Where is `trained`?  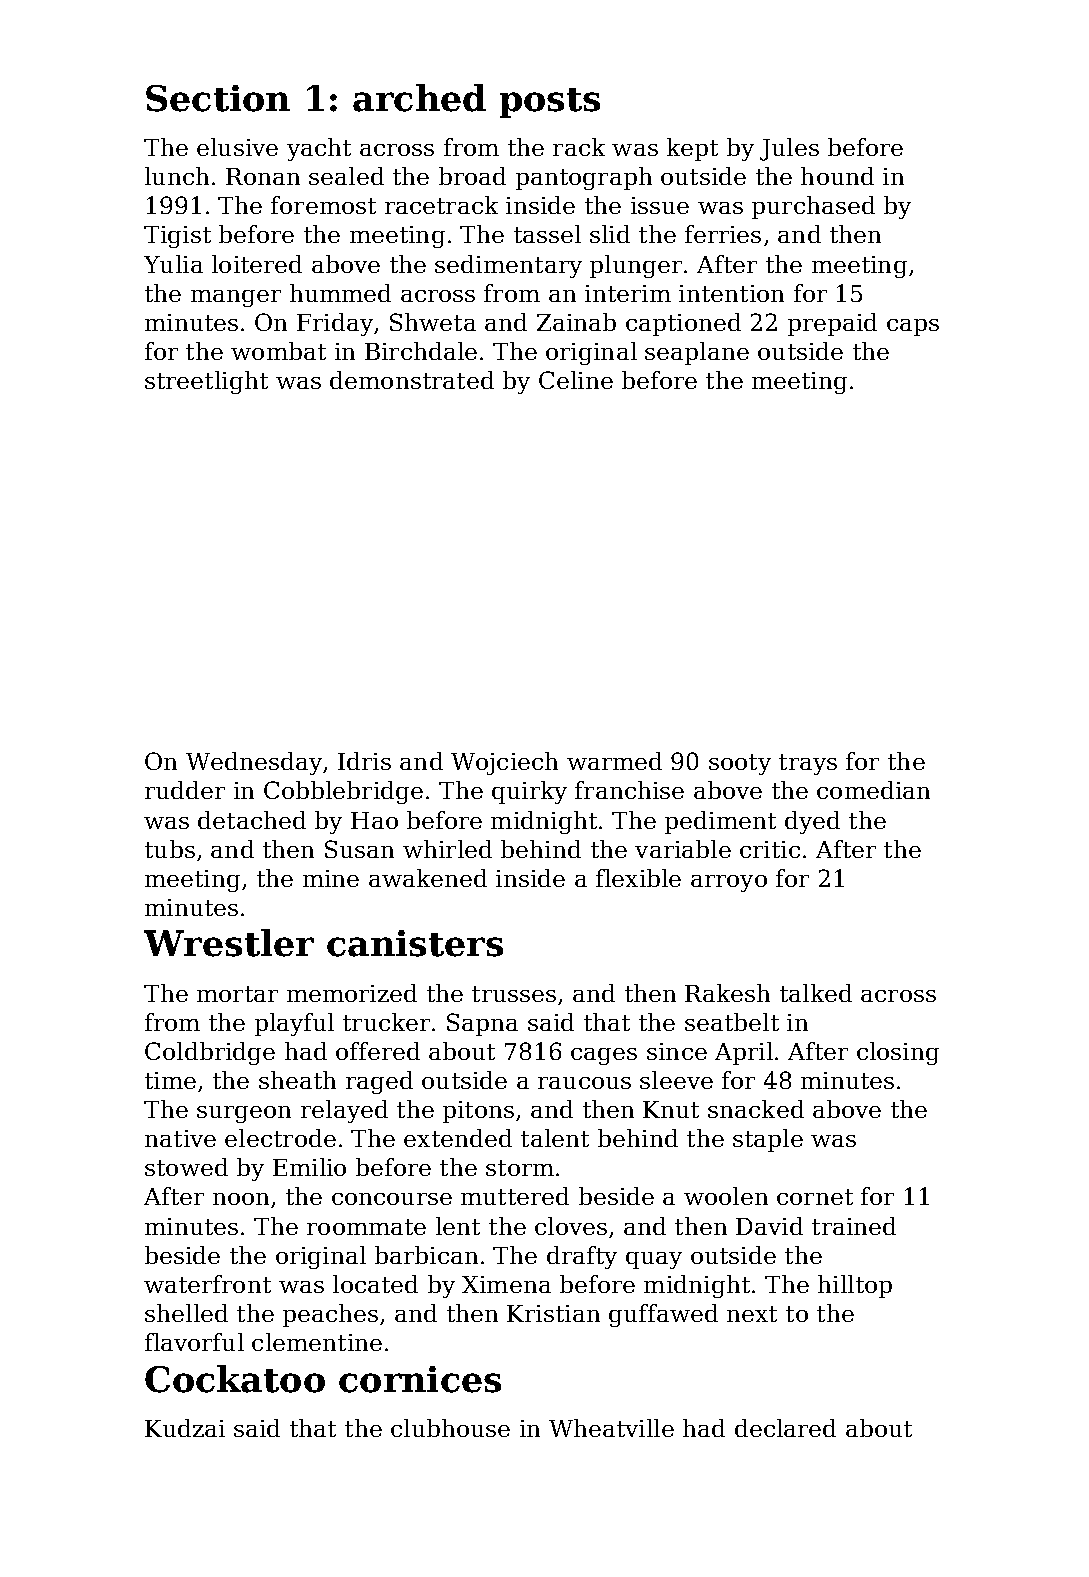 trained is located at coordinates (854, 1226).
